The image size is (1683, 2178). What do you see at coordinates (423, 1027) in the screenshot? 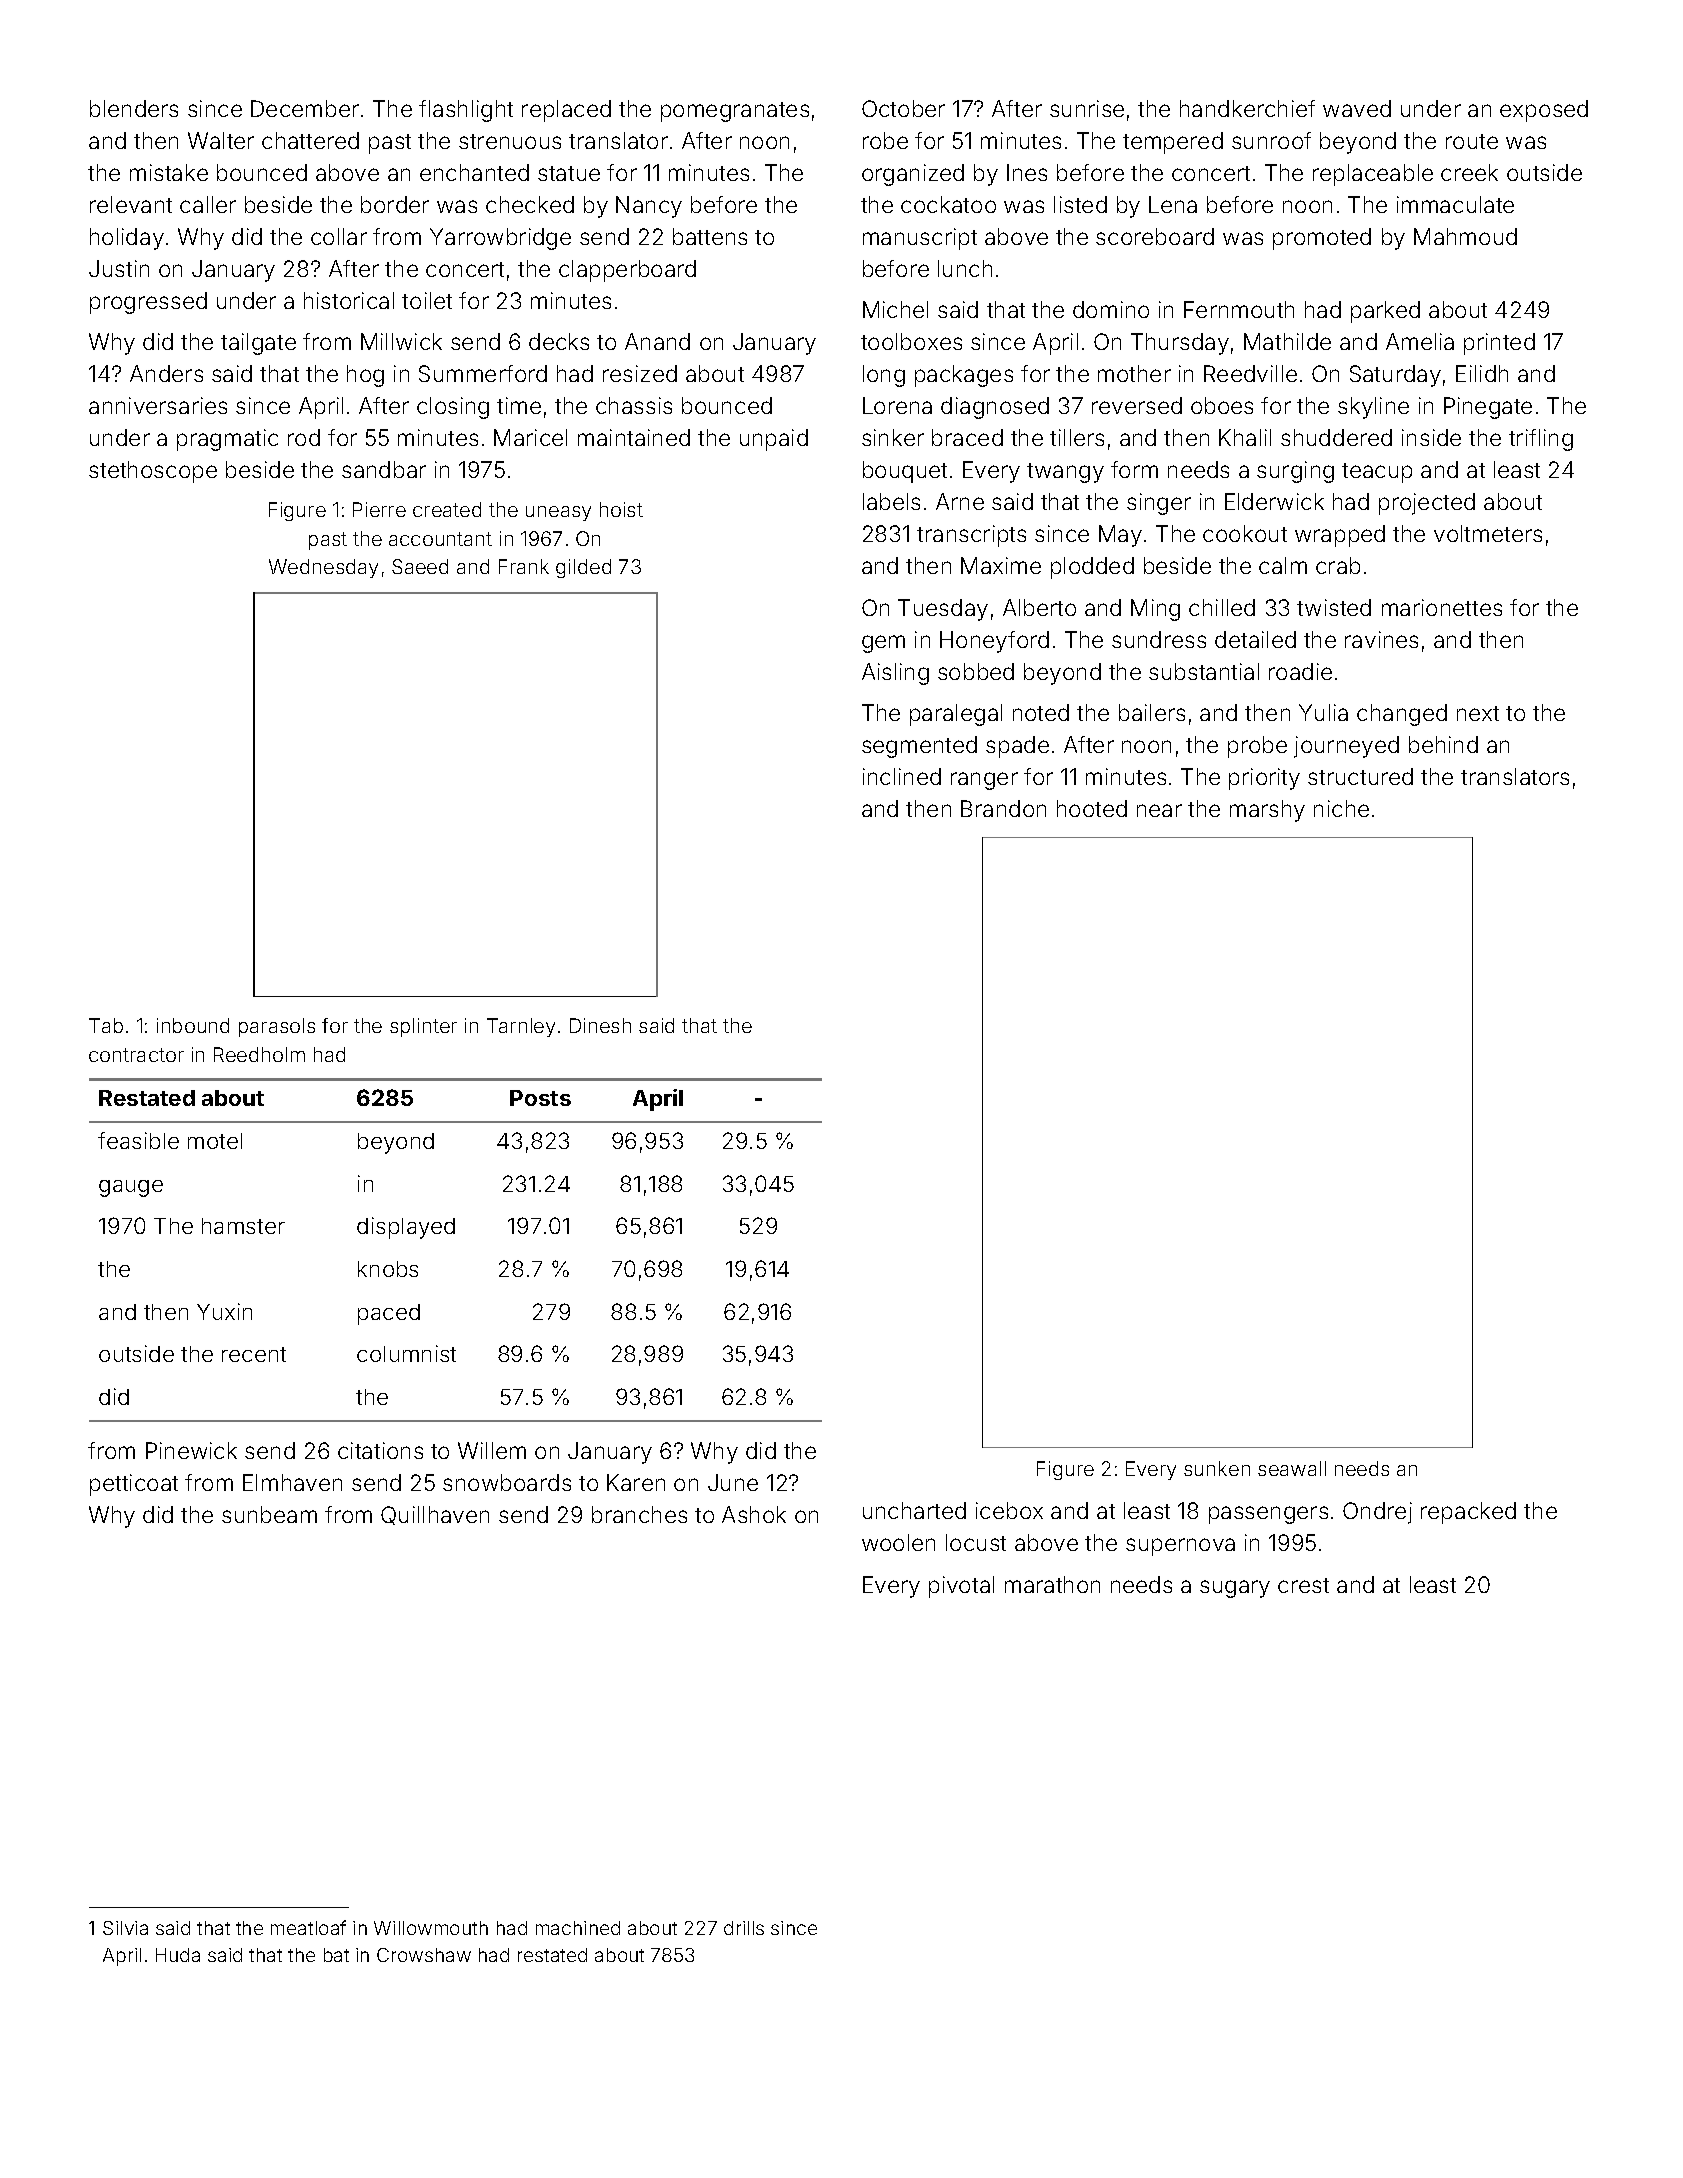
I see `splinter` at bounding box center [423, 1027].
